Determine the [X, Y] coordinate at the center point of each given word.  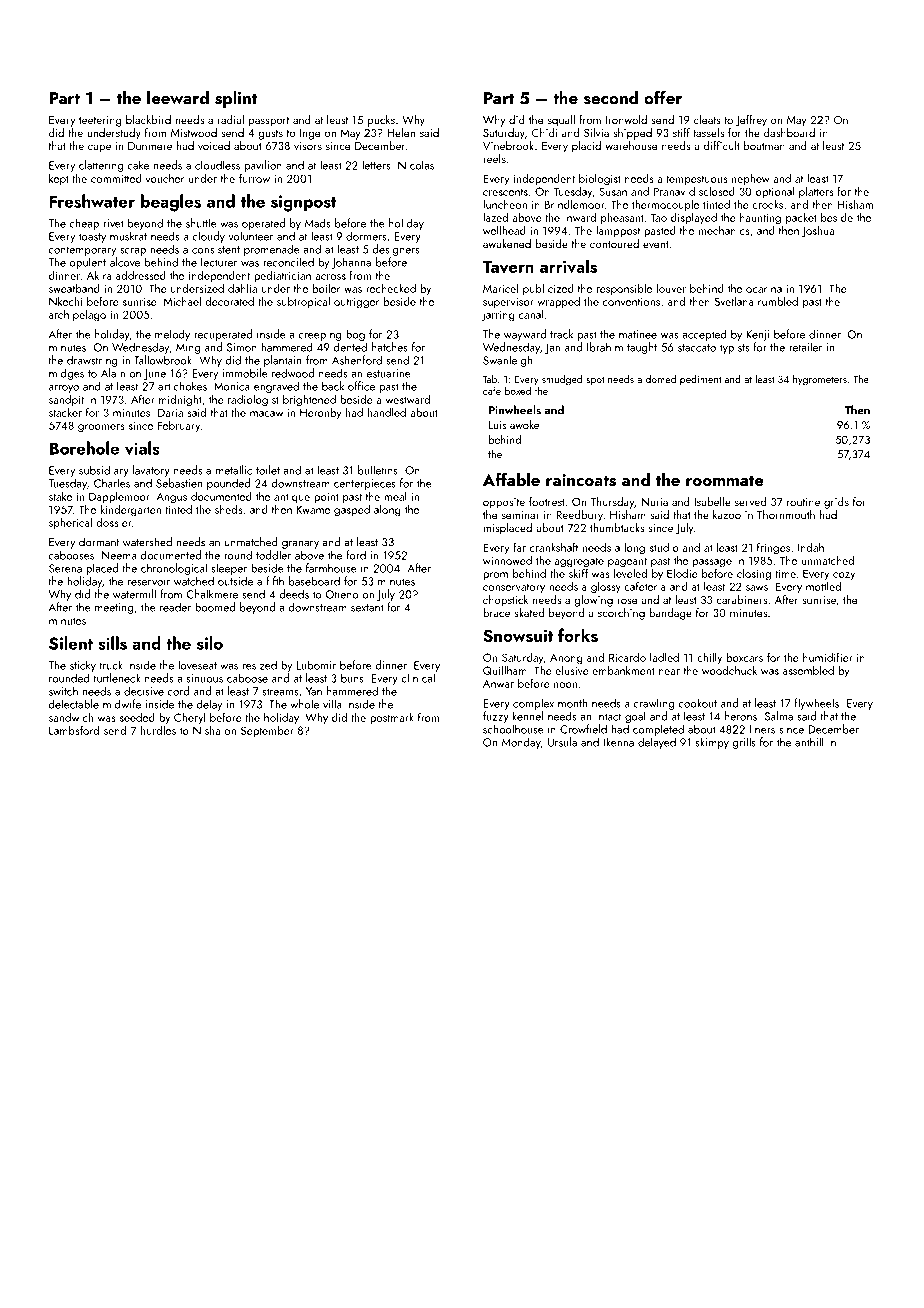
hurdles [158, 730]
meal [395, 496]
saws [757, 588]
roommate [725, 480]
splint [236, 99]
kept [59, 179]
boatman [764, 145]
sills [112, 643]
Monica [232, 386]
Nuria [654, 502]
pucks [381, 121]
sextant [367, 608]
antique [292, 498]
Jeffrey [751, 121]
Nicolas [416, 165]
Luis [497, 425]
